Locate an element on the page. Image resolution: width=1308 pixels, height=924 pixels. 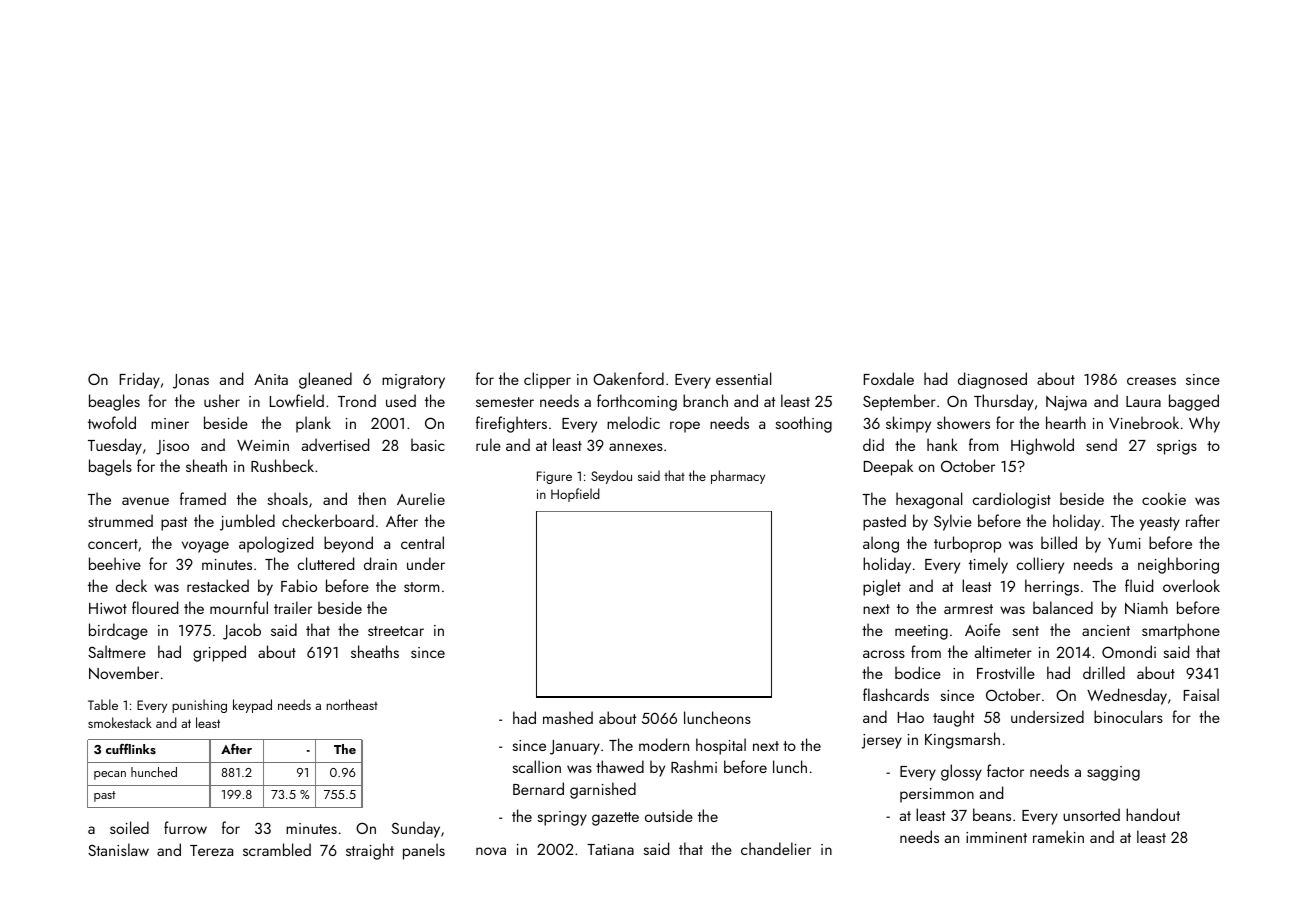
Sunday is located at coordinates (416, 829).
